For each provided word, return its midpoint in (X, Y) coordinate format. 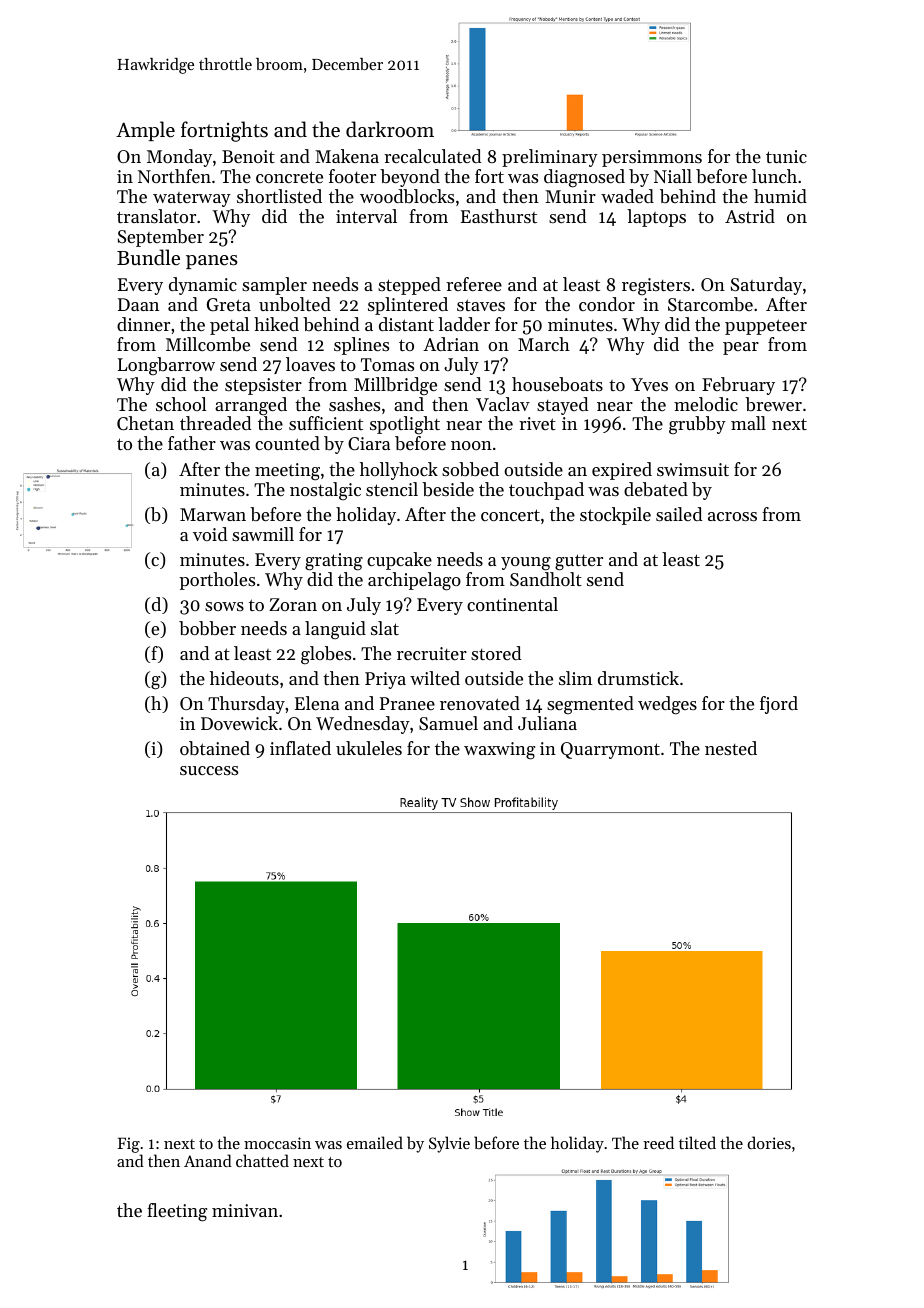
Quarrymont (610, 750)
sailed (679, 514)
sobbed (470, 469)
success (209, 770)
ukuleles (369, 748)
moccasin (277, 1143)
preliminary (550, 158)
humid (780, 196)
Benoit (248, 156)
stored (496, 653)
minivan (245, 1210)
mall (748, 423)
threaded (215, 423)
